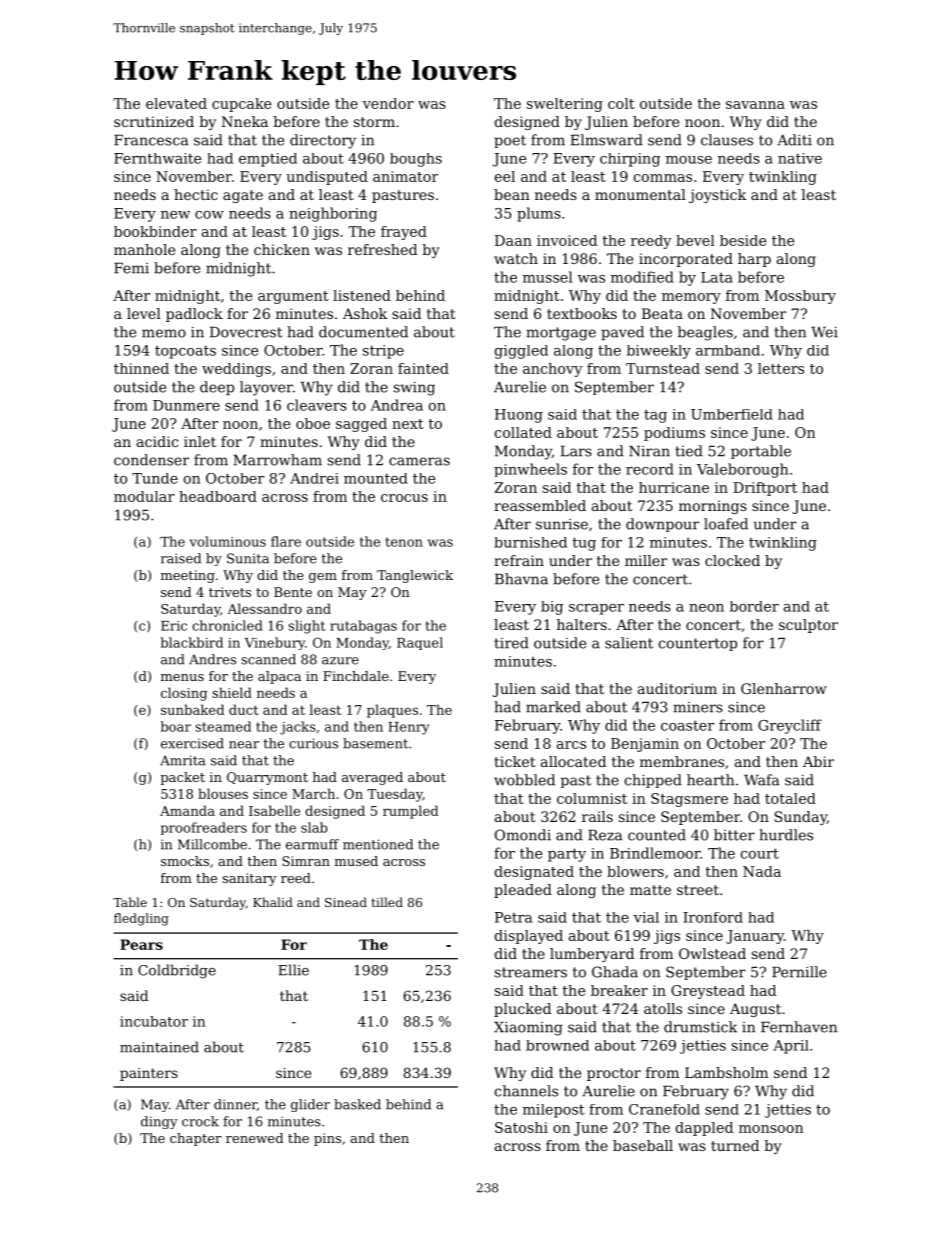  What do you see at coordinates (159, 1122) in the screenshot?
I see `dingy` at bounding box center [159, 1122].
